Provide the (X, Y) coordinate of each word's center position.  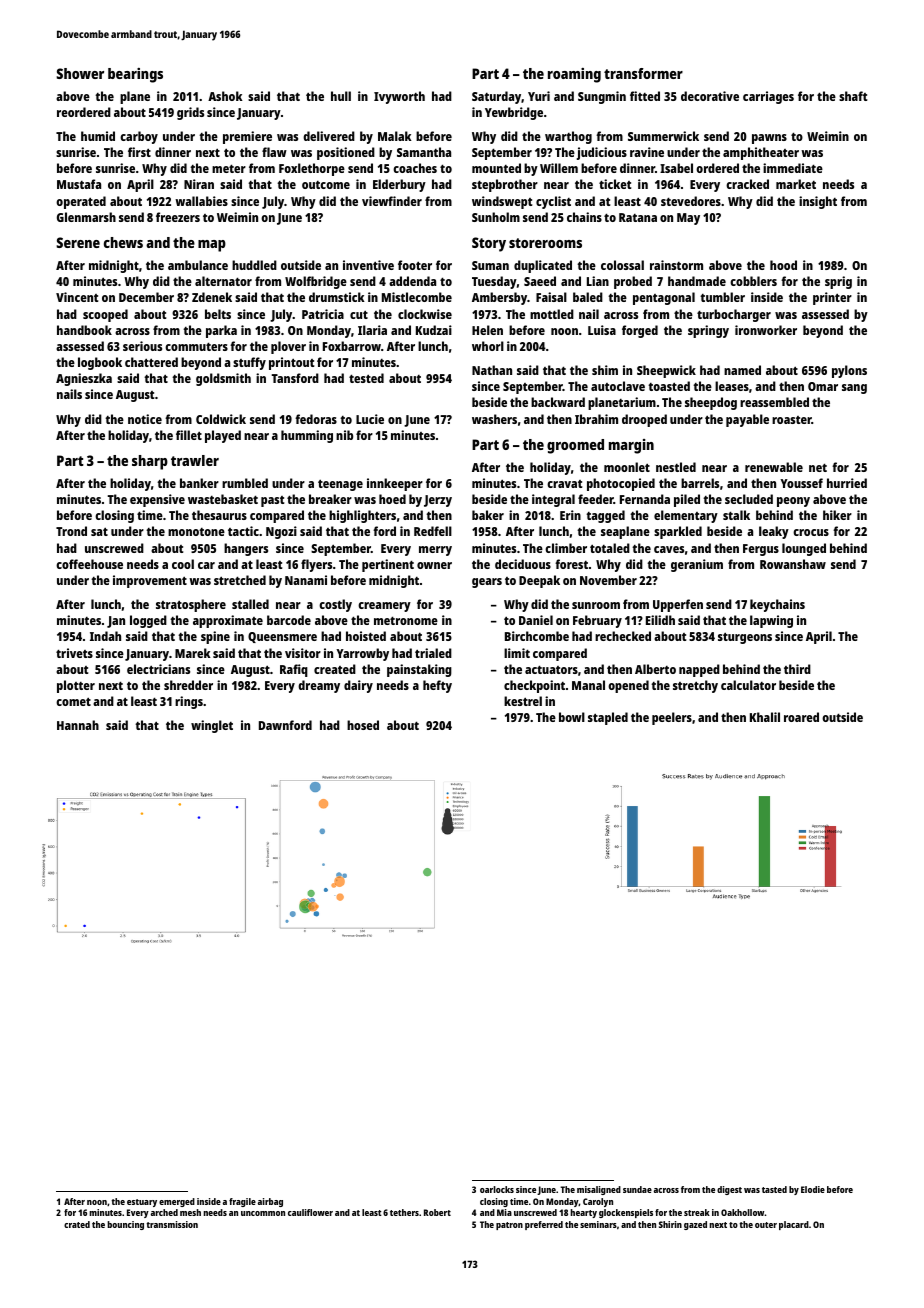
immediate (793, 168)
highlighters (362, 516)
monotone (196, 532)
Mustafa (79, 184)
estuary (142, 1203)
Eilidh (660, 620)
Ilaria (372, 330)
